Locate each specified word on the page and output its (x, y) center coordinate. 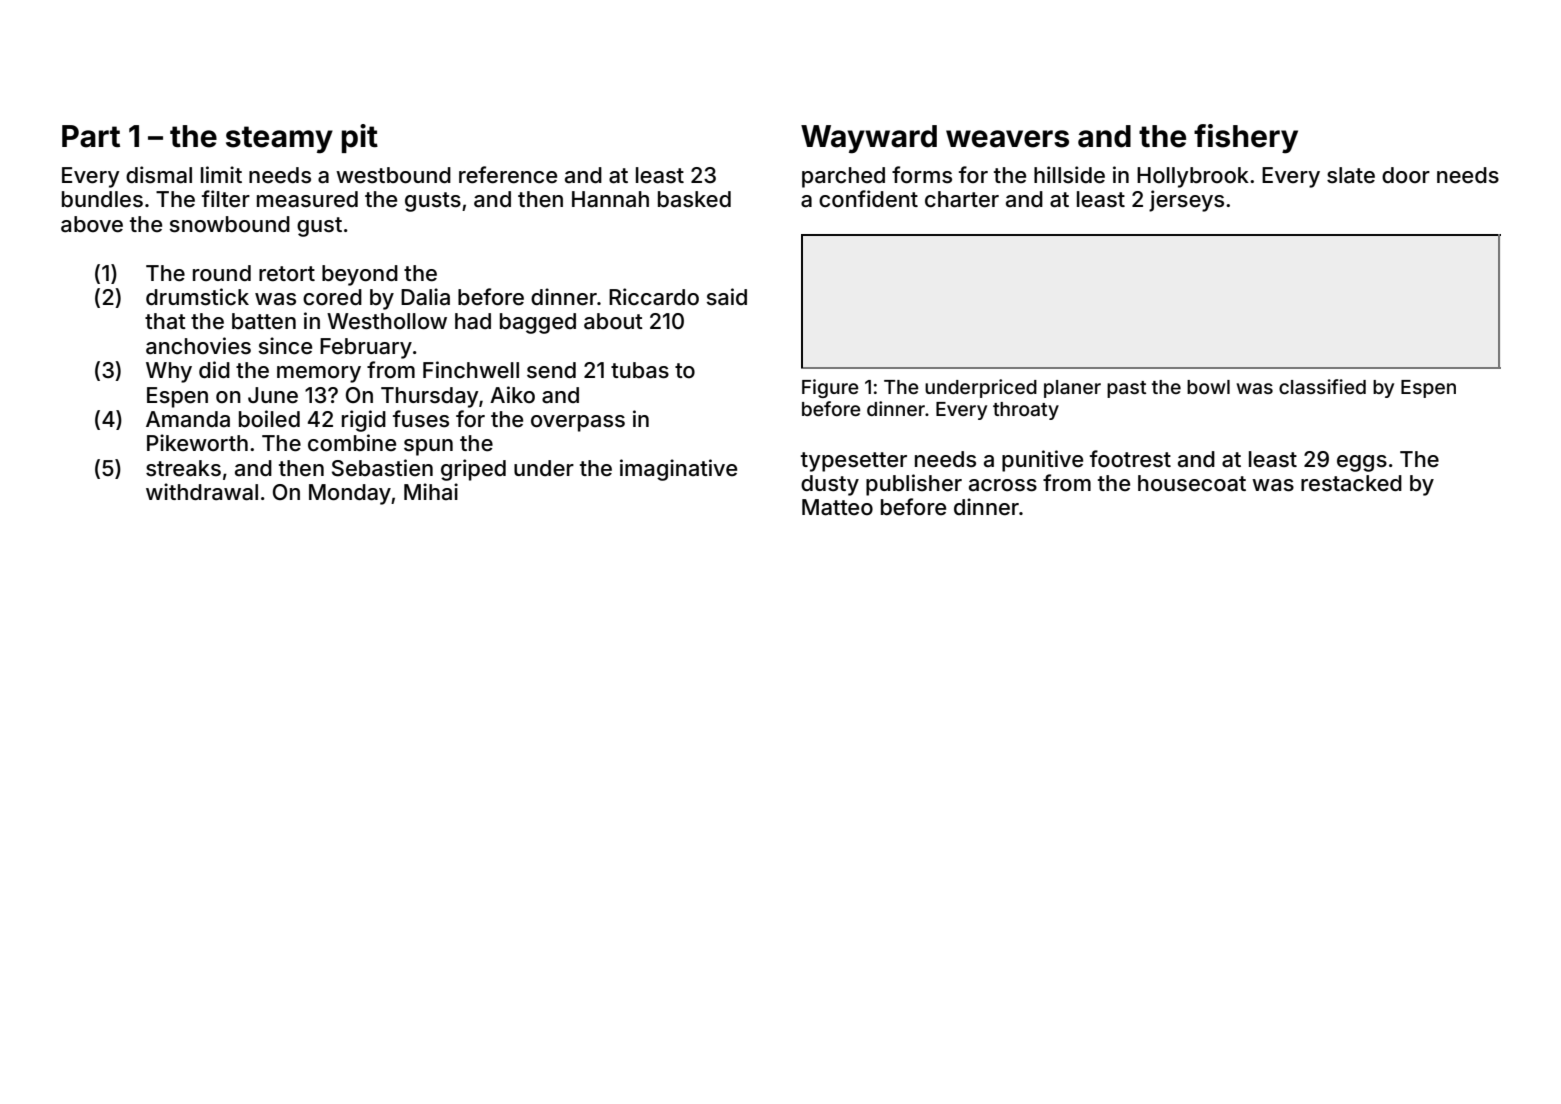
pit (360, 138)
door (1406, 175)
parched (843, 177)
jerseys (1186, 201)
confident (868, 199)
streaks (183, 468)
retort (287, 274)
